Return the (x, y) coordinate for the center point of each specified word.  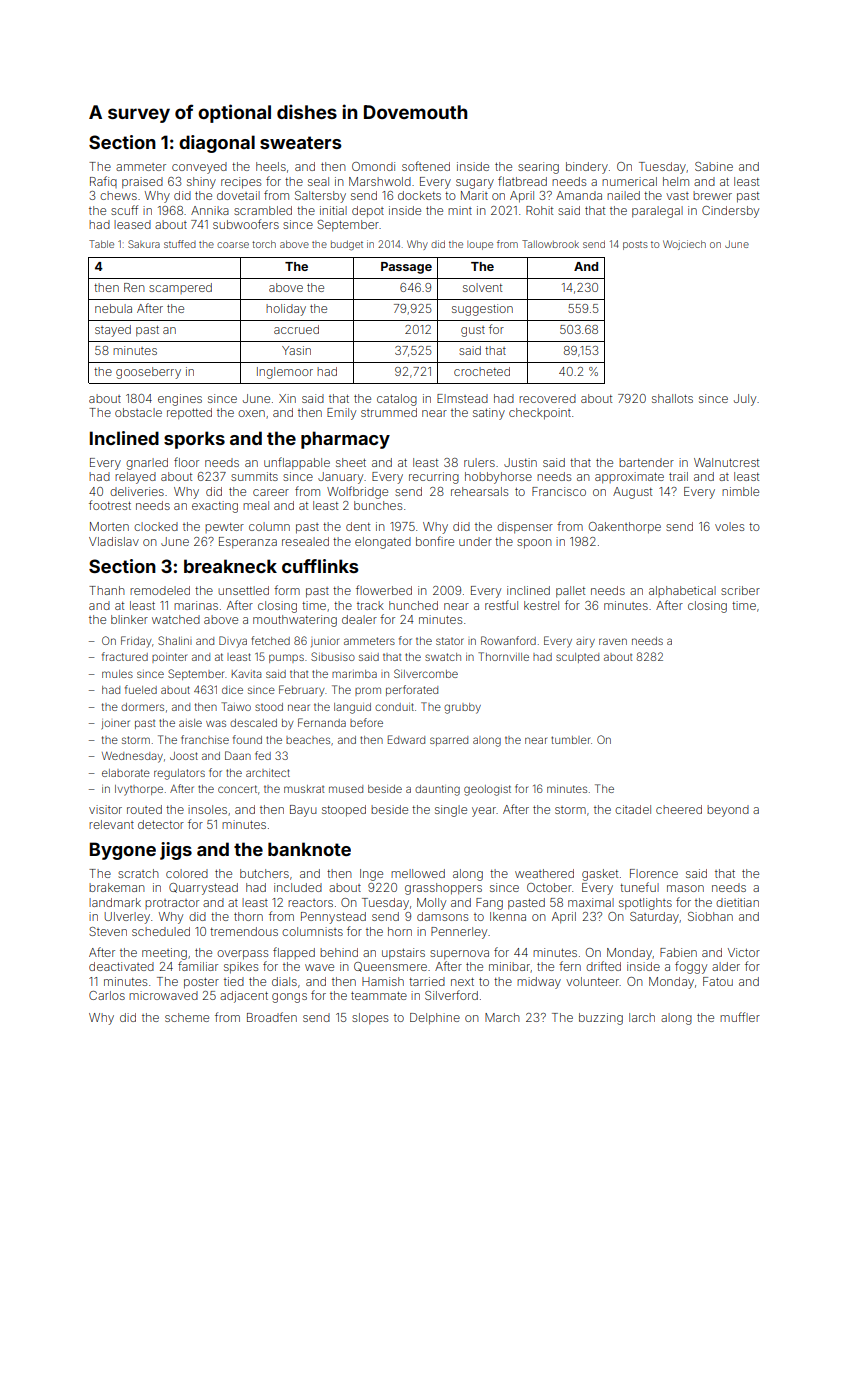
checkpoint (540, 414)
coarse (233, 245)
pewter (224, 528)
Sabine (714, 166)
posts (635, 245)
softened (426, 166)
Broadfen (272, 1017)
